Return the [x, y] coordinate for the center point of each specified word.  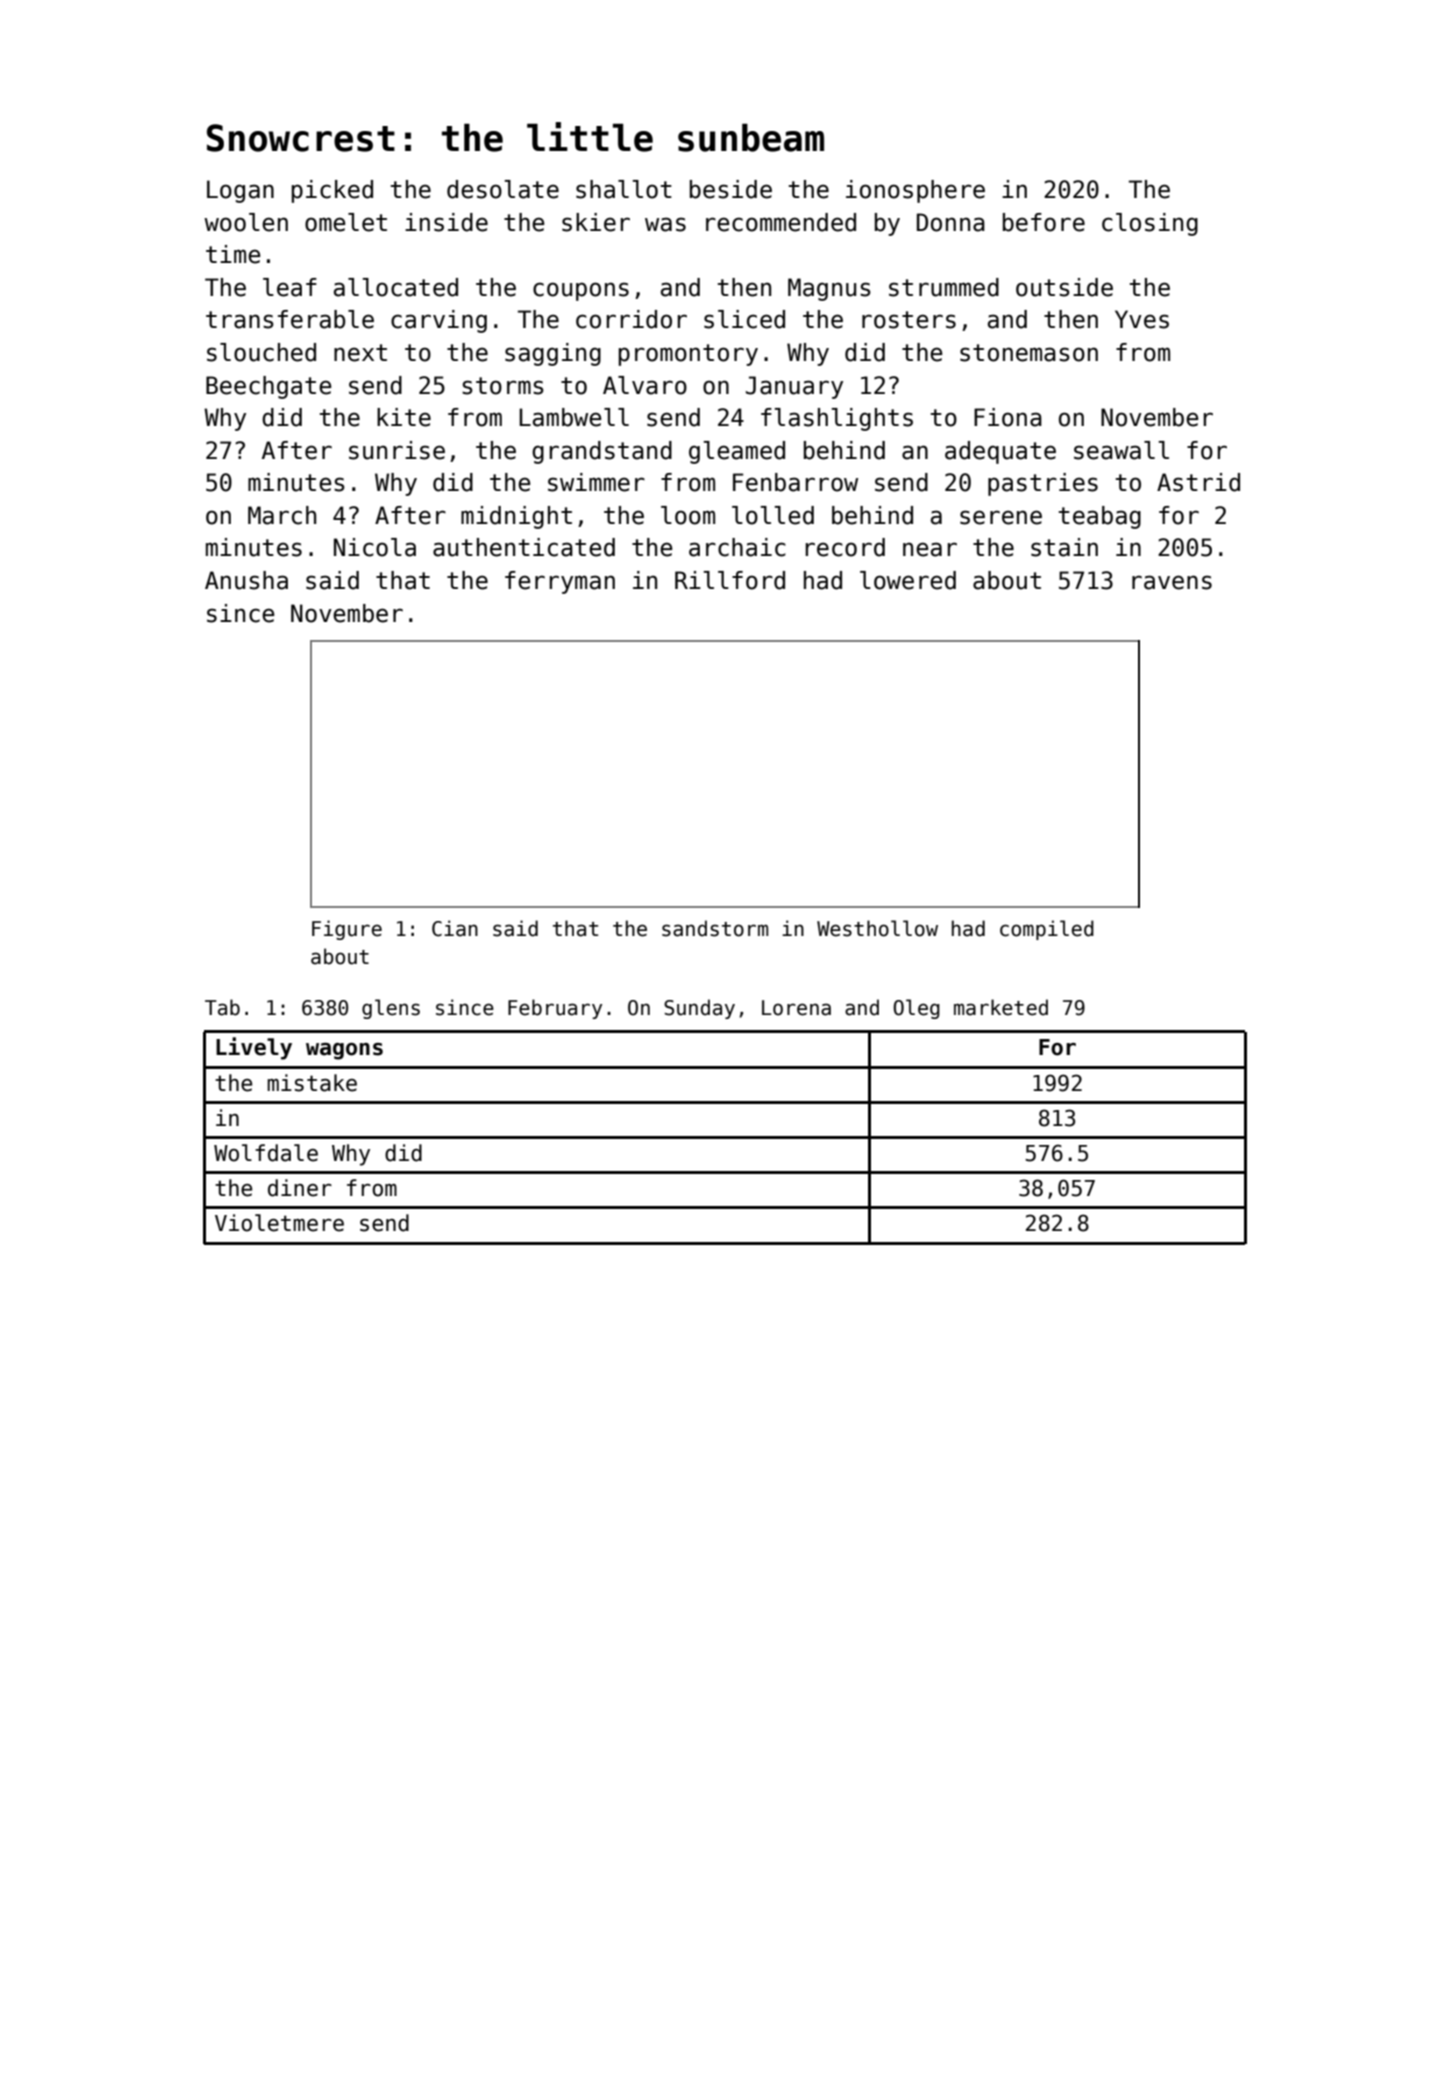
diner [300, 1188]
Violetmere [279, 1223]
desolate [503, 189]
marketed [1001, 1007]
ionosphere [915, 191]
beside [731, 189]
